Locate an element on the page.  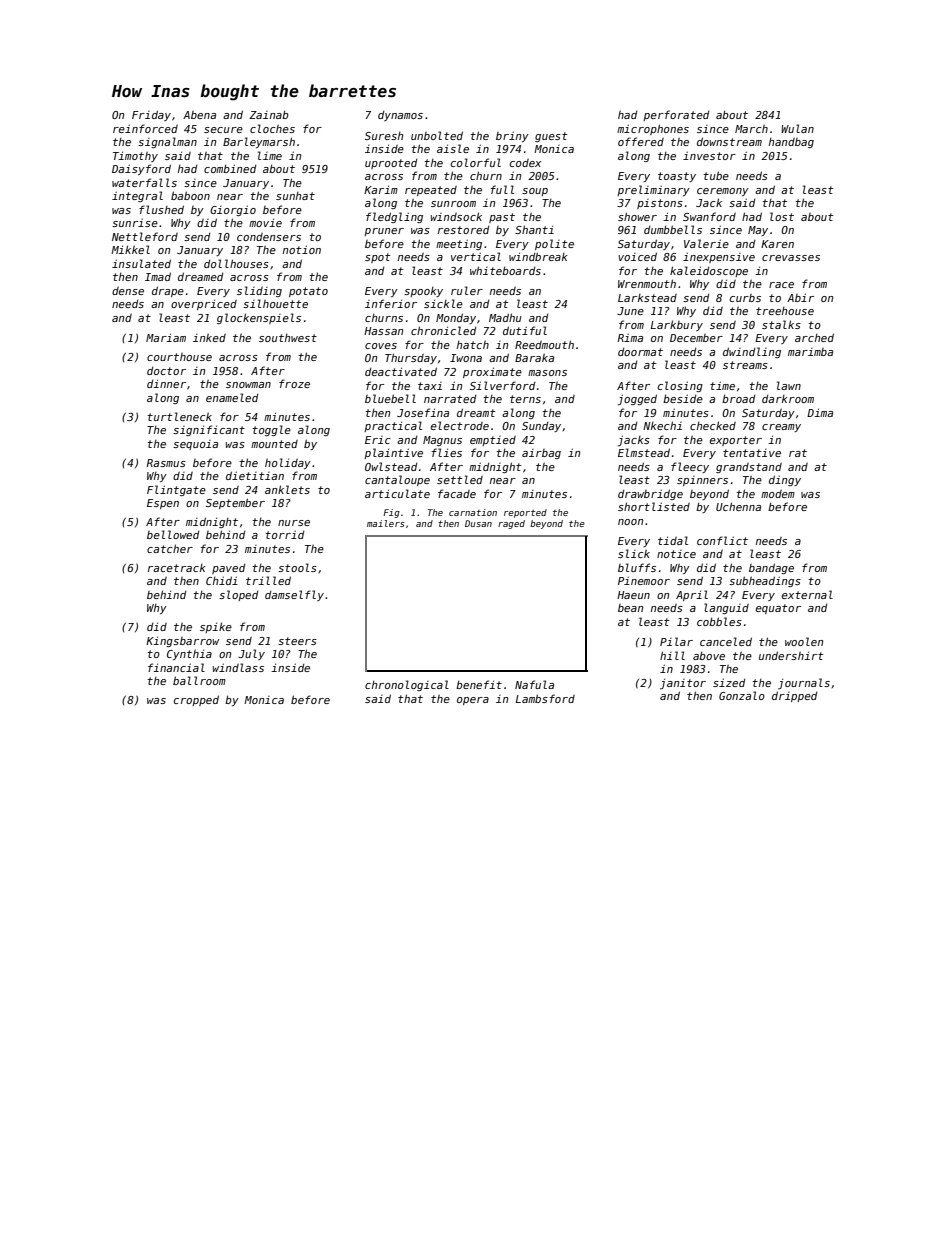
courthouse is located at coordinates (179, 357).
